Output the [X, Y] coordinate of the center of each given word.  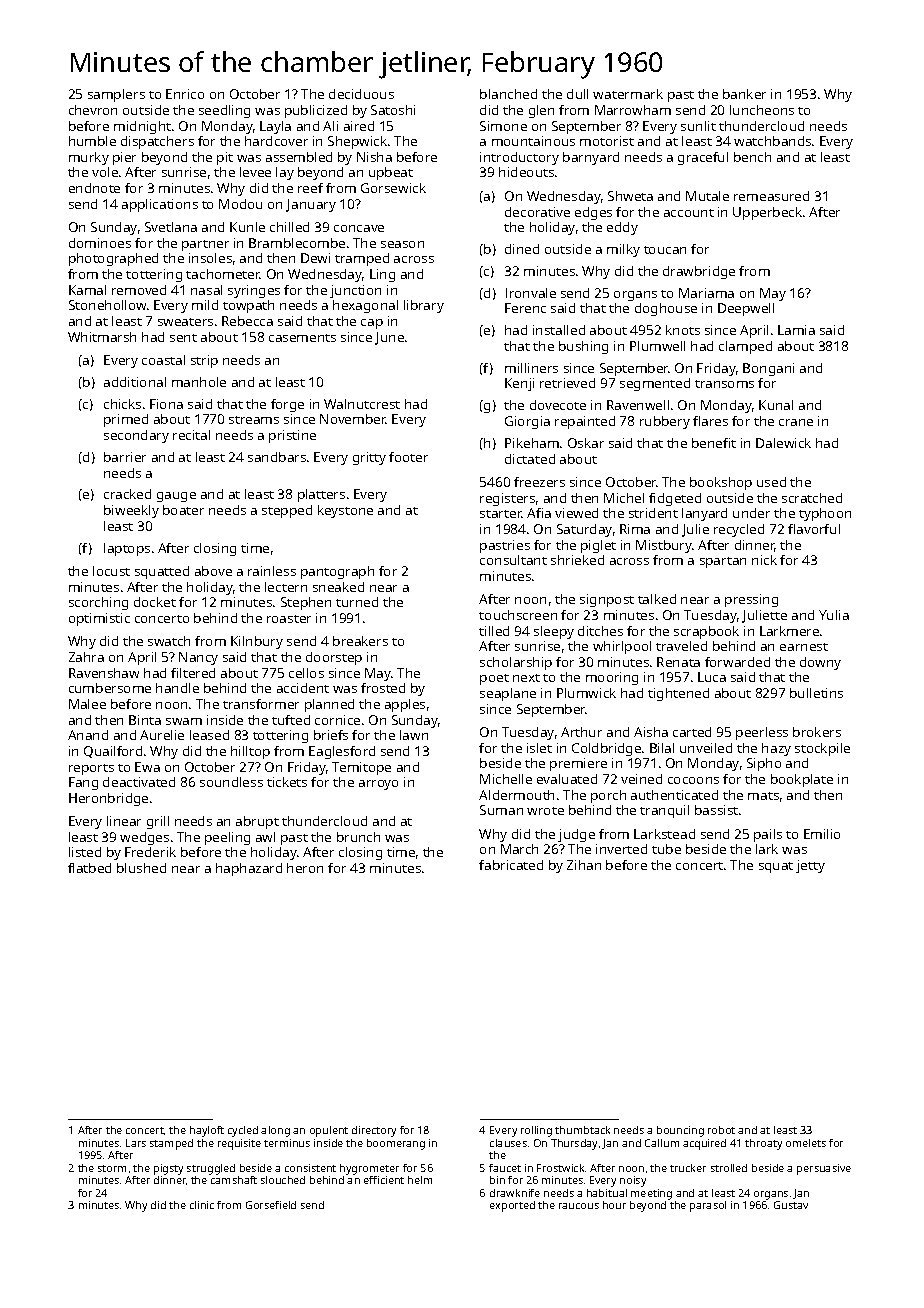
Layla [275, 127]
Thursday [574, 1144]
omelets [806, 1143]
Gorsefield [271, 1205]
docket [155, 602]
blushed [141, 868]
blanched [508, 94]
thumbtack [582, 1130]
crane [796, 422]
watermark [628, 94]
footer [408, 457]
